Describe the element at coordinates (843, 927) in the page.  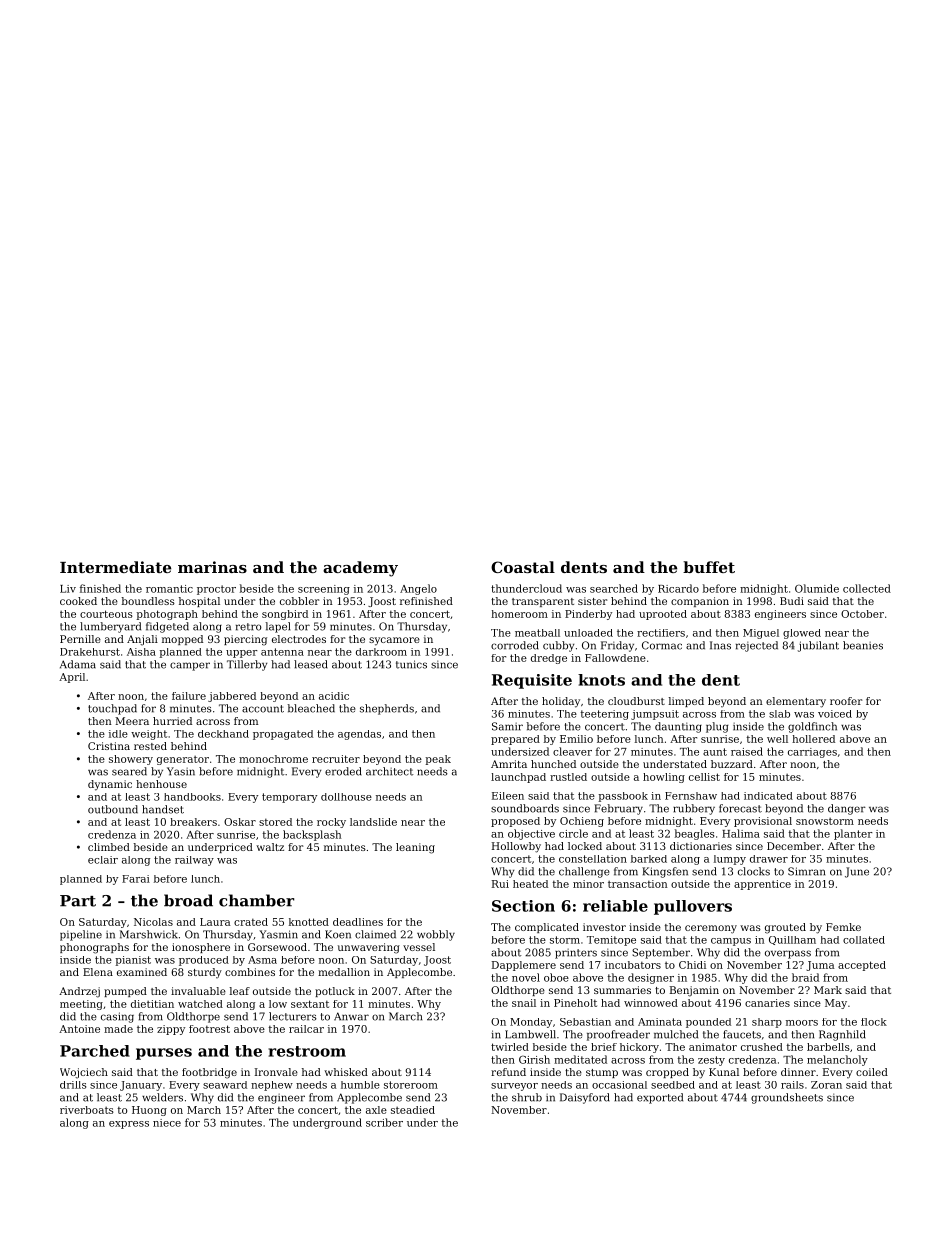
I see `Femke` at that location.
